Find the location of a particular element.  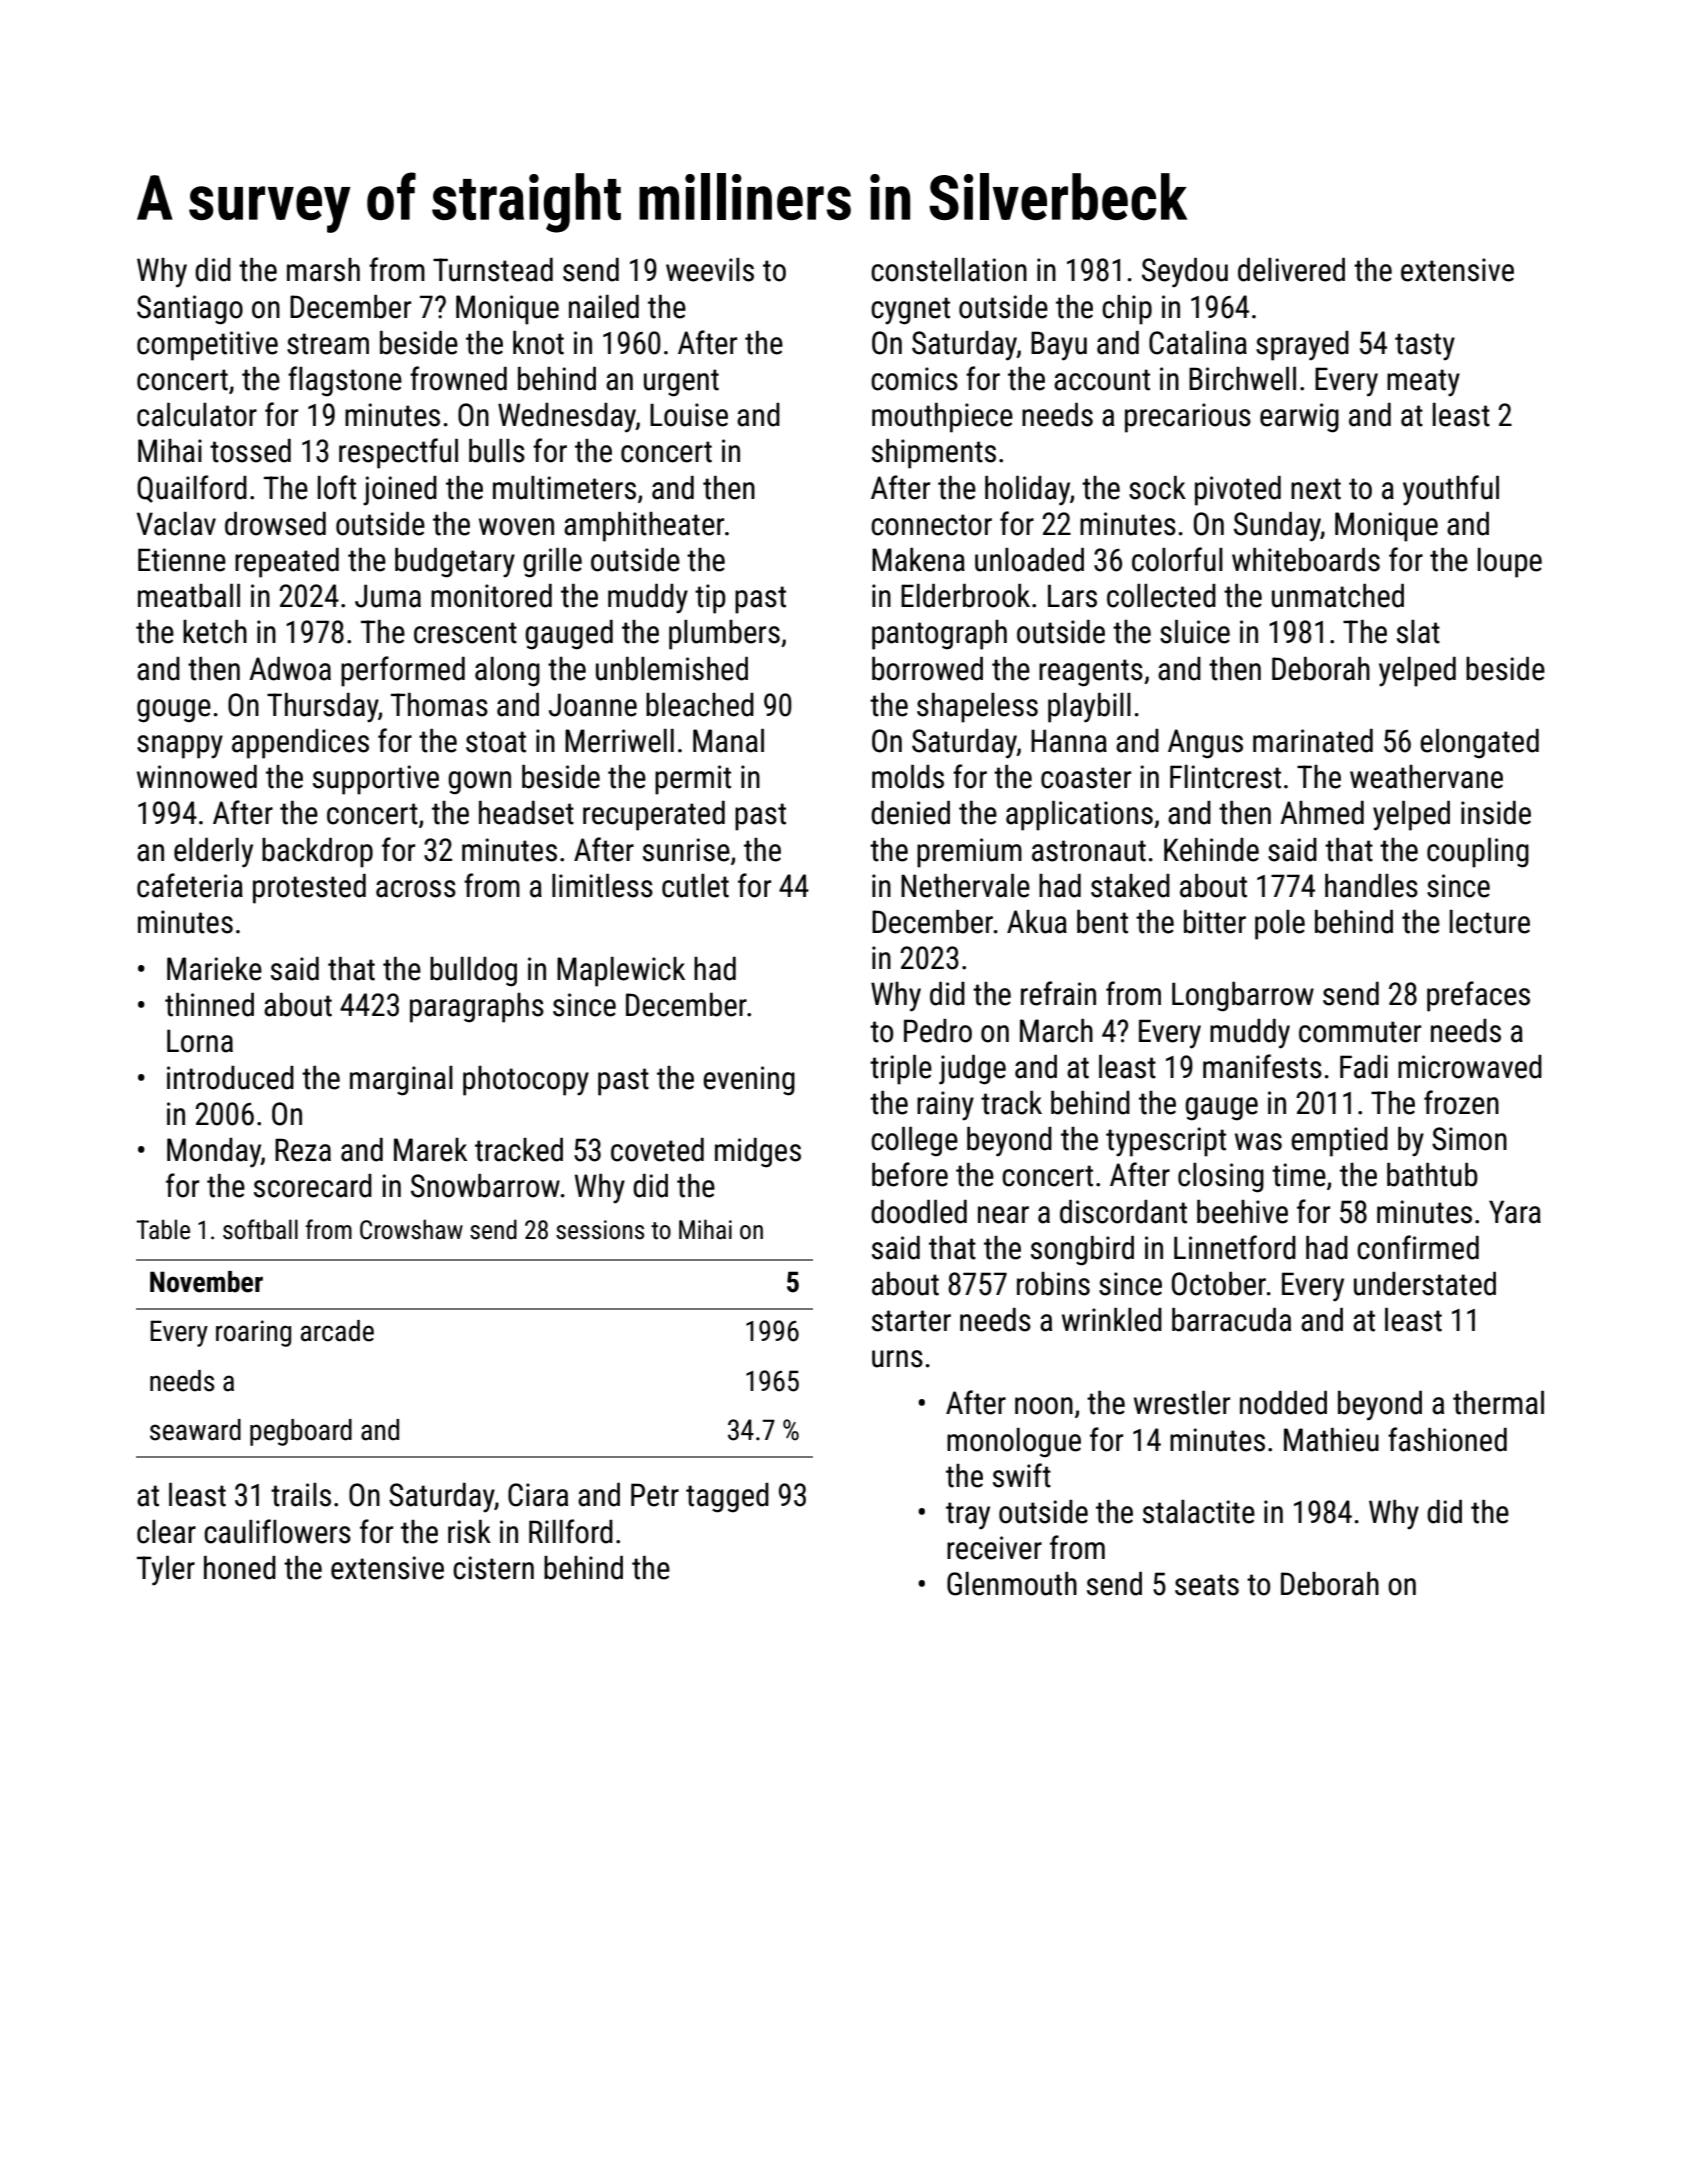

bleached is located at coordinates (700, 705).
